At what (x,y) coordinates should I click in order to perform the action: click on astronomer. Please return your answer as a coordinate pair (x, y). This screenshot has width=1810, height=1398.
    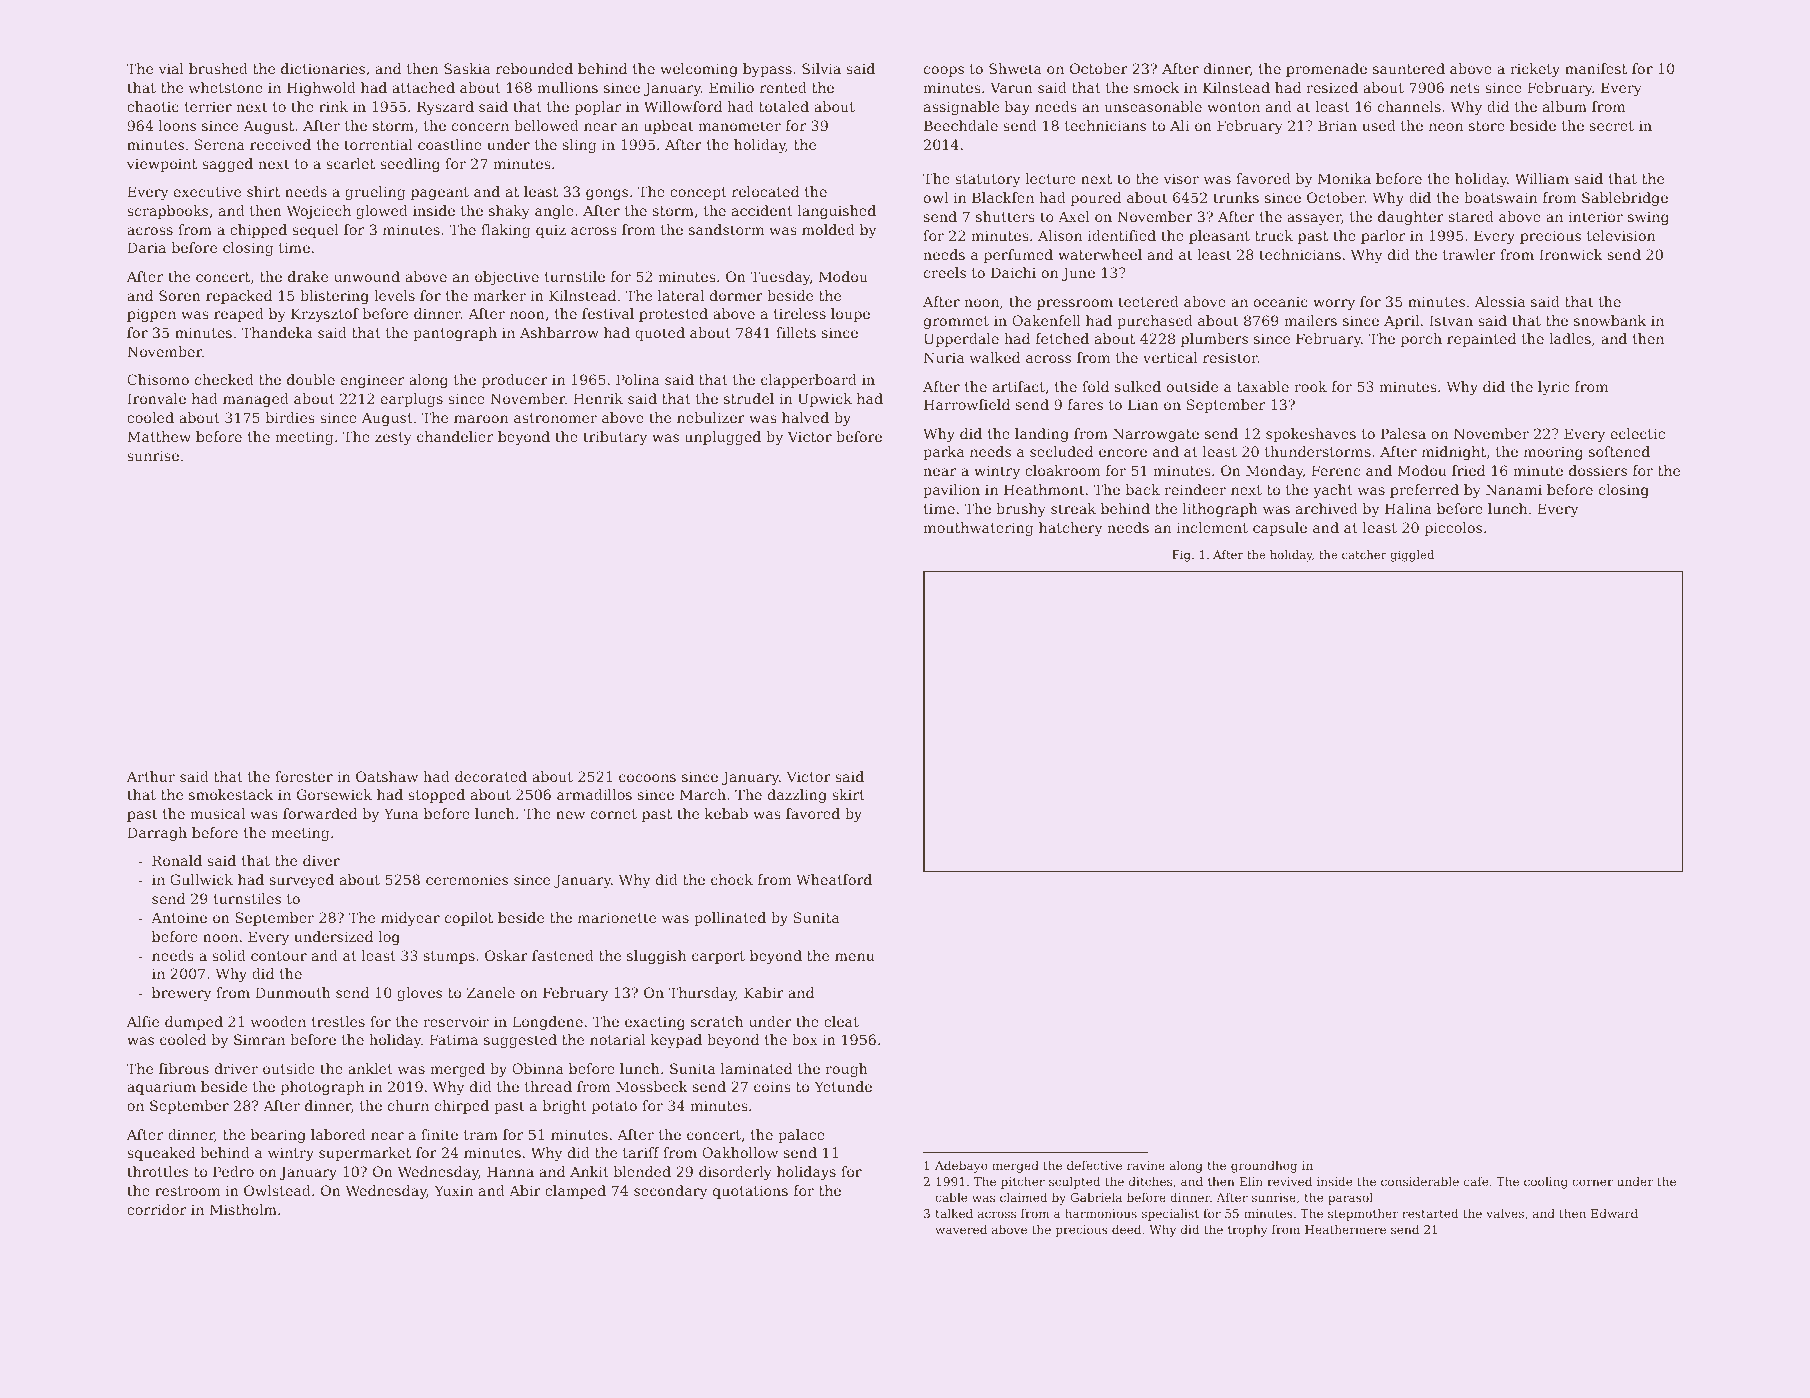
    Looking at the image, I should click on (555, 418).
